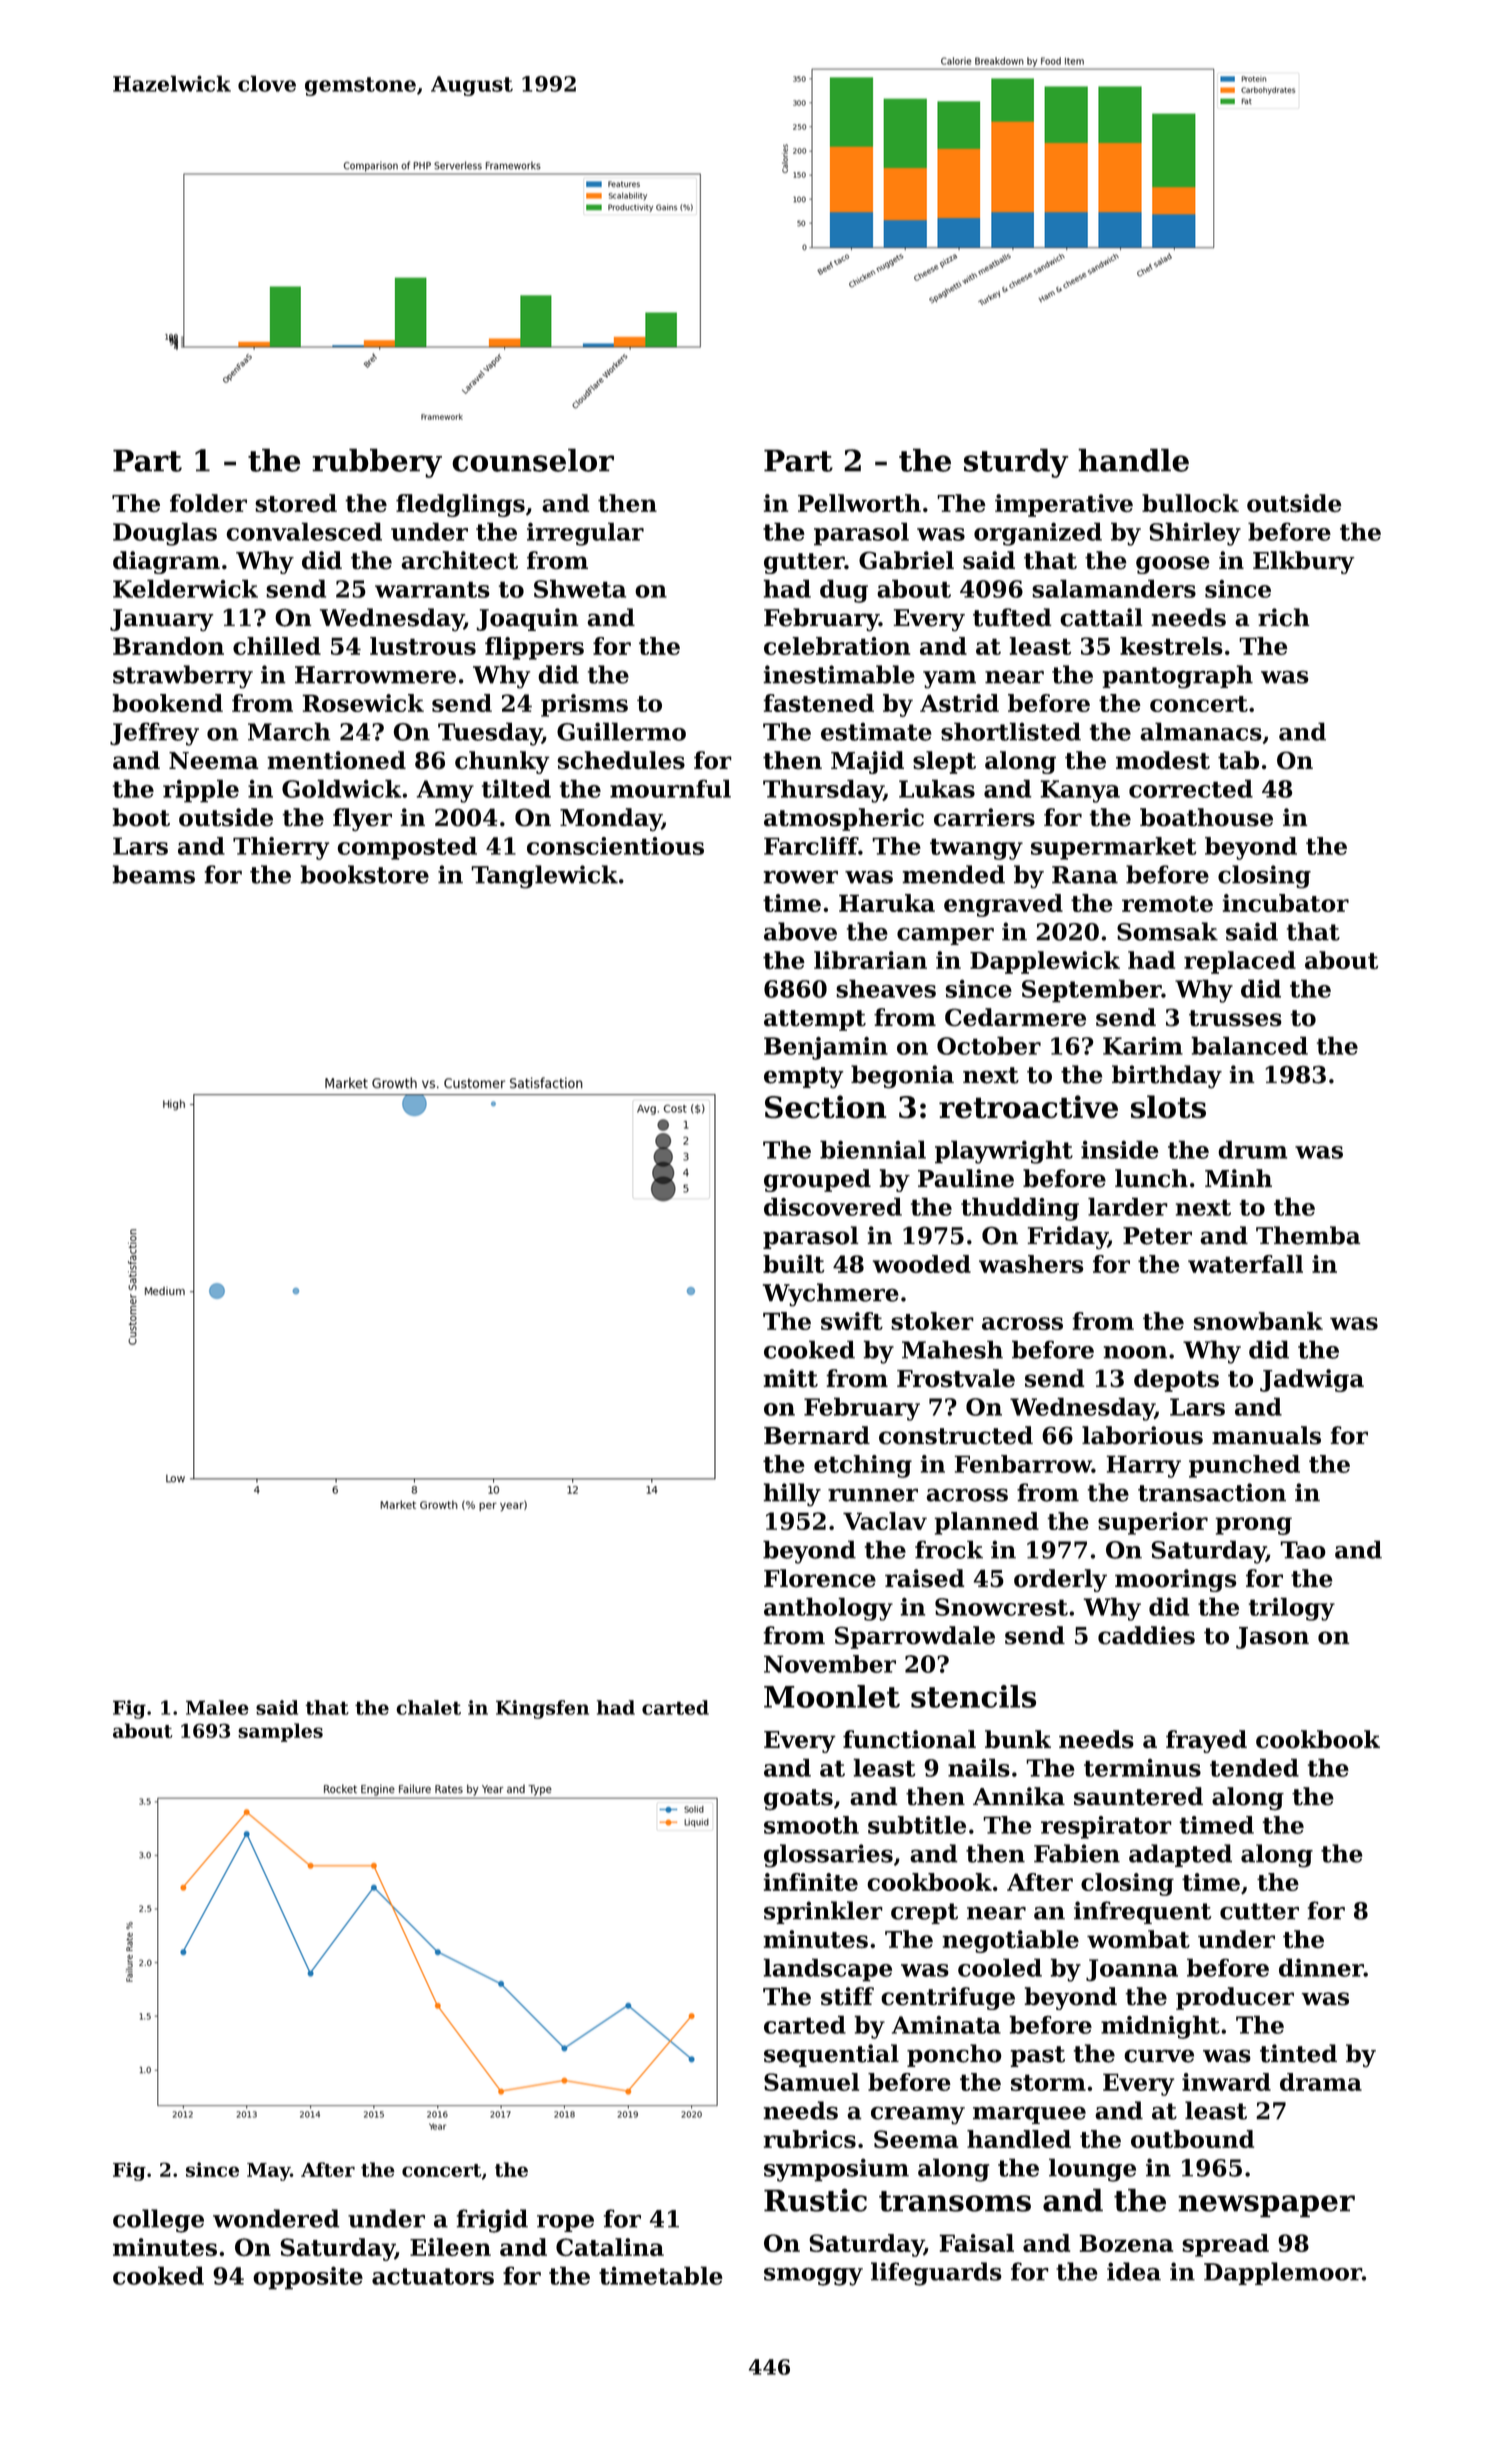 This screenshot has width=1496, height=2464. I want to click on empty, so click(804, 1078).
